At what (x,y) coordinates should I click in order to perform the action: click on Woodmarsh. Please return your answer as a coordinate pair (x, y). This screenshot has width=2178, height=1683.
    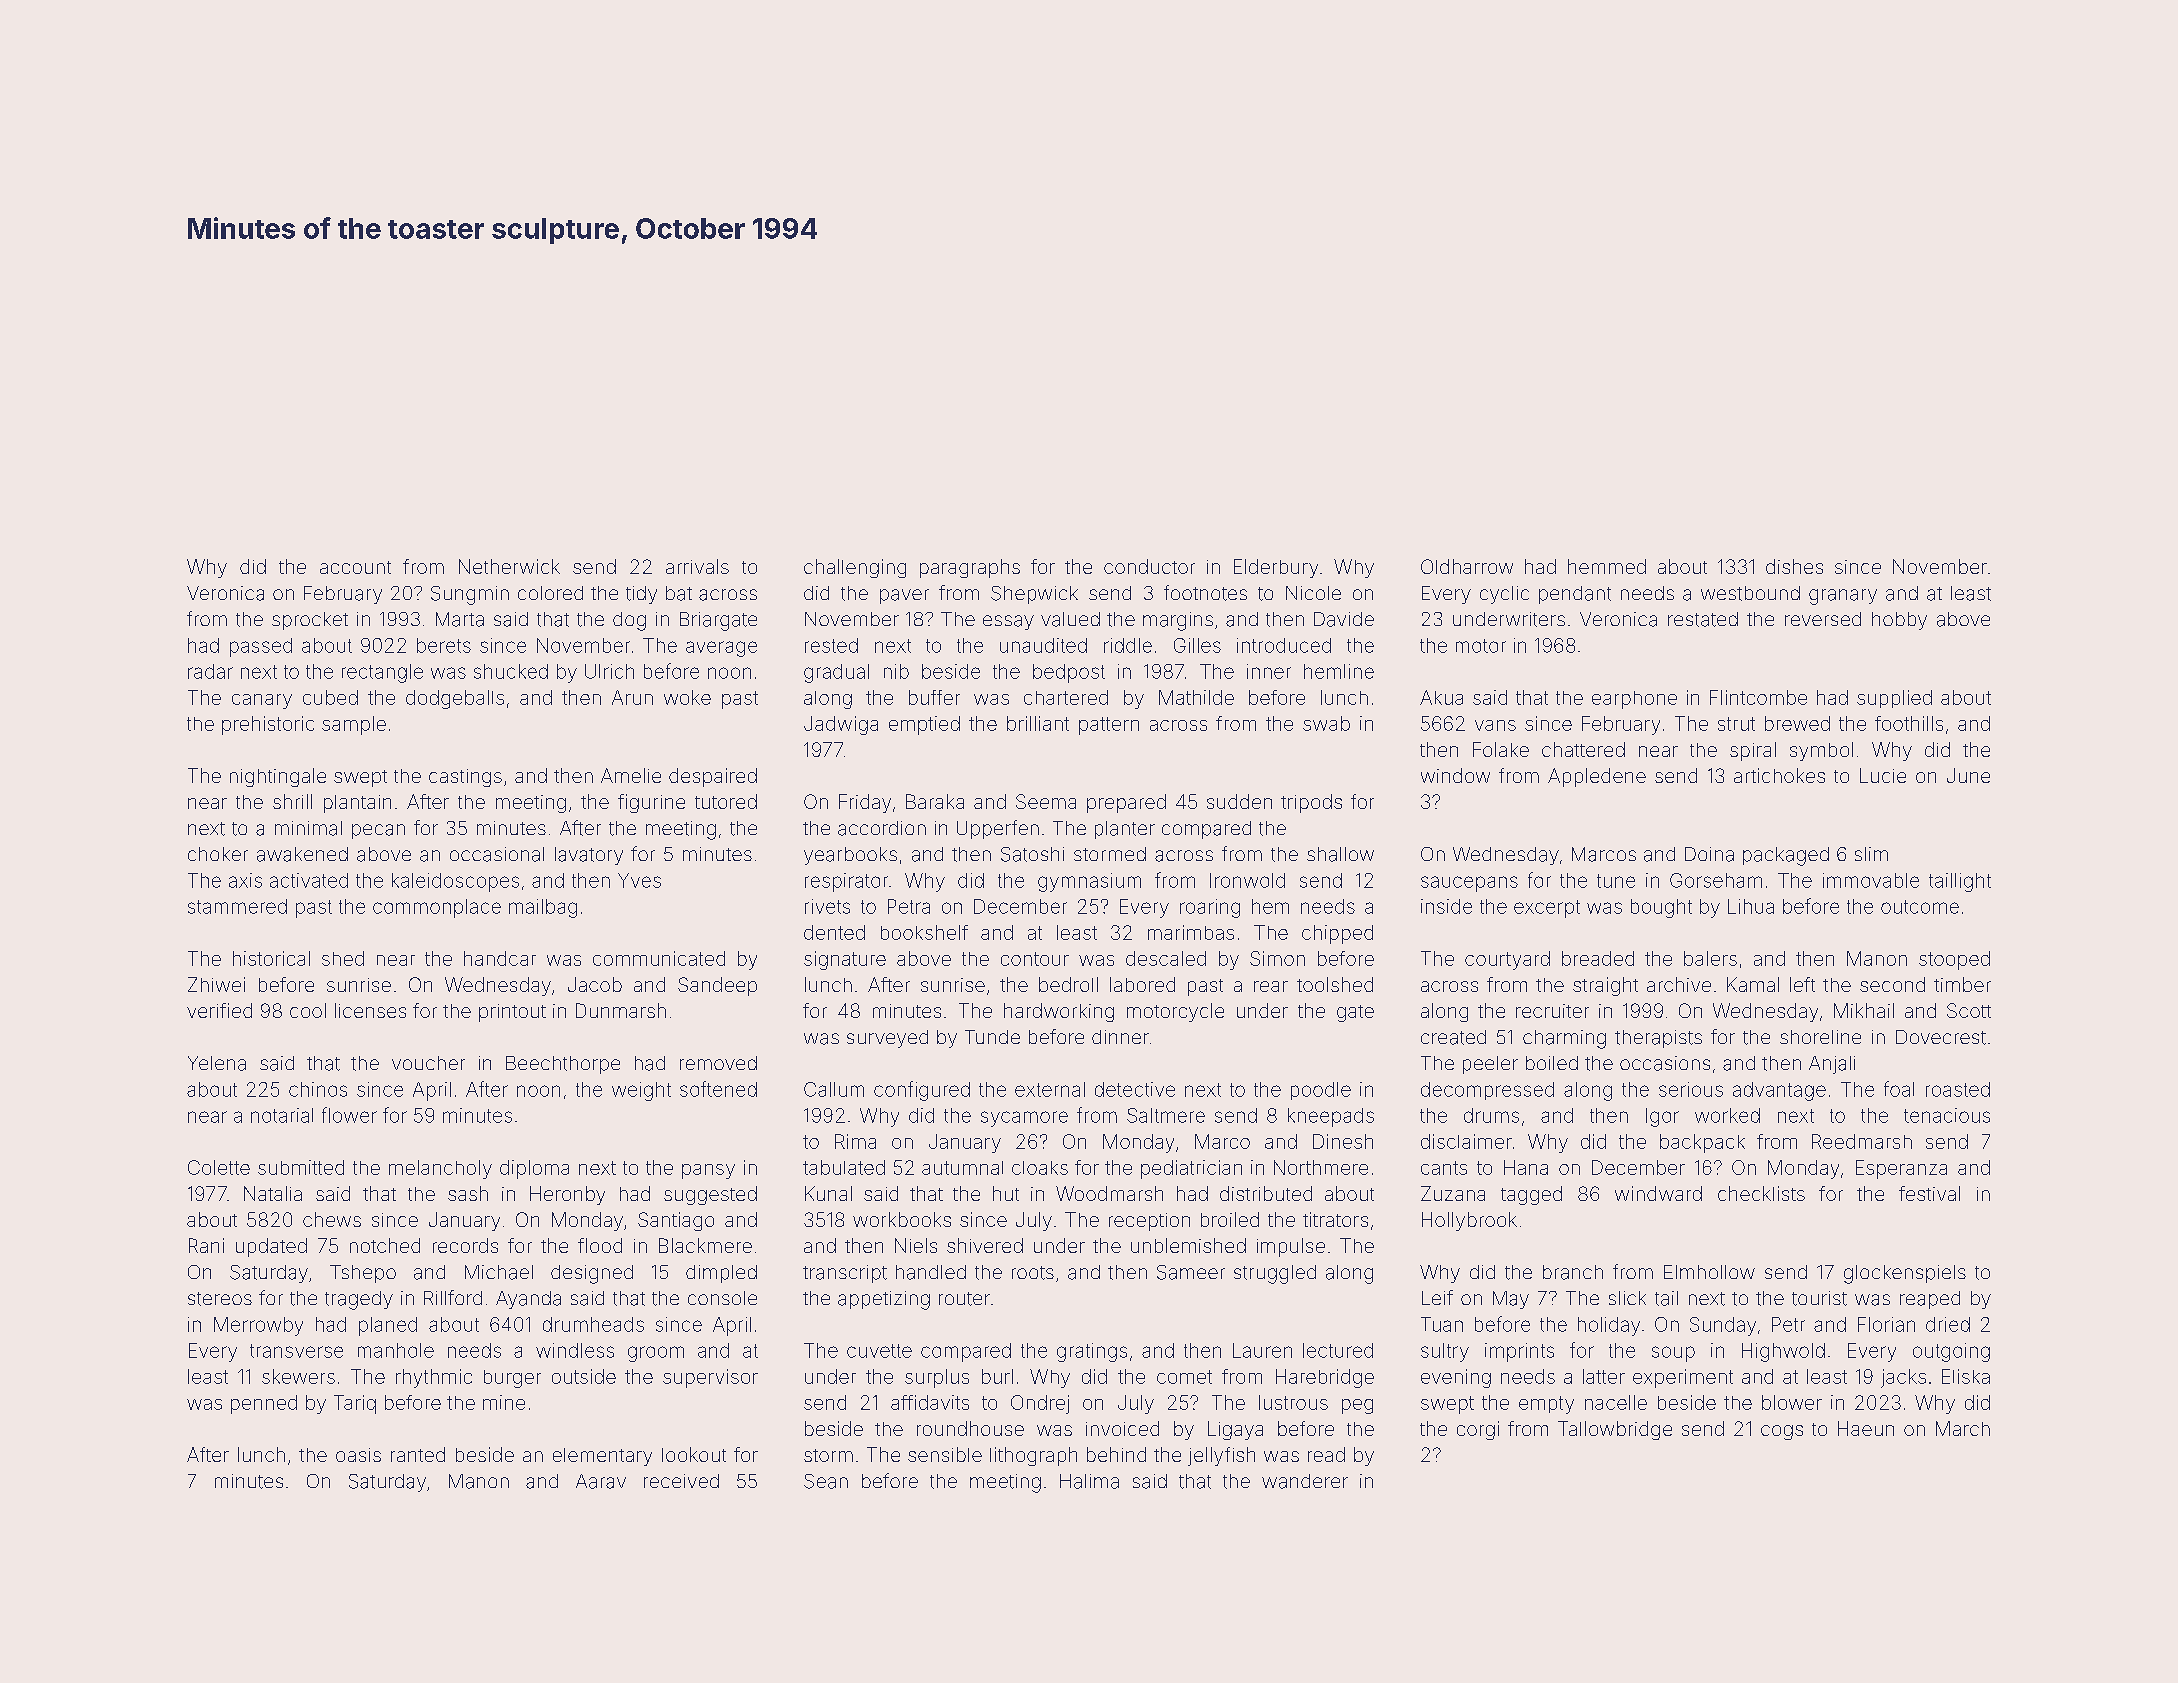
    Looking at the image, I should click on (1109, 1193).
